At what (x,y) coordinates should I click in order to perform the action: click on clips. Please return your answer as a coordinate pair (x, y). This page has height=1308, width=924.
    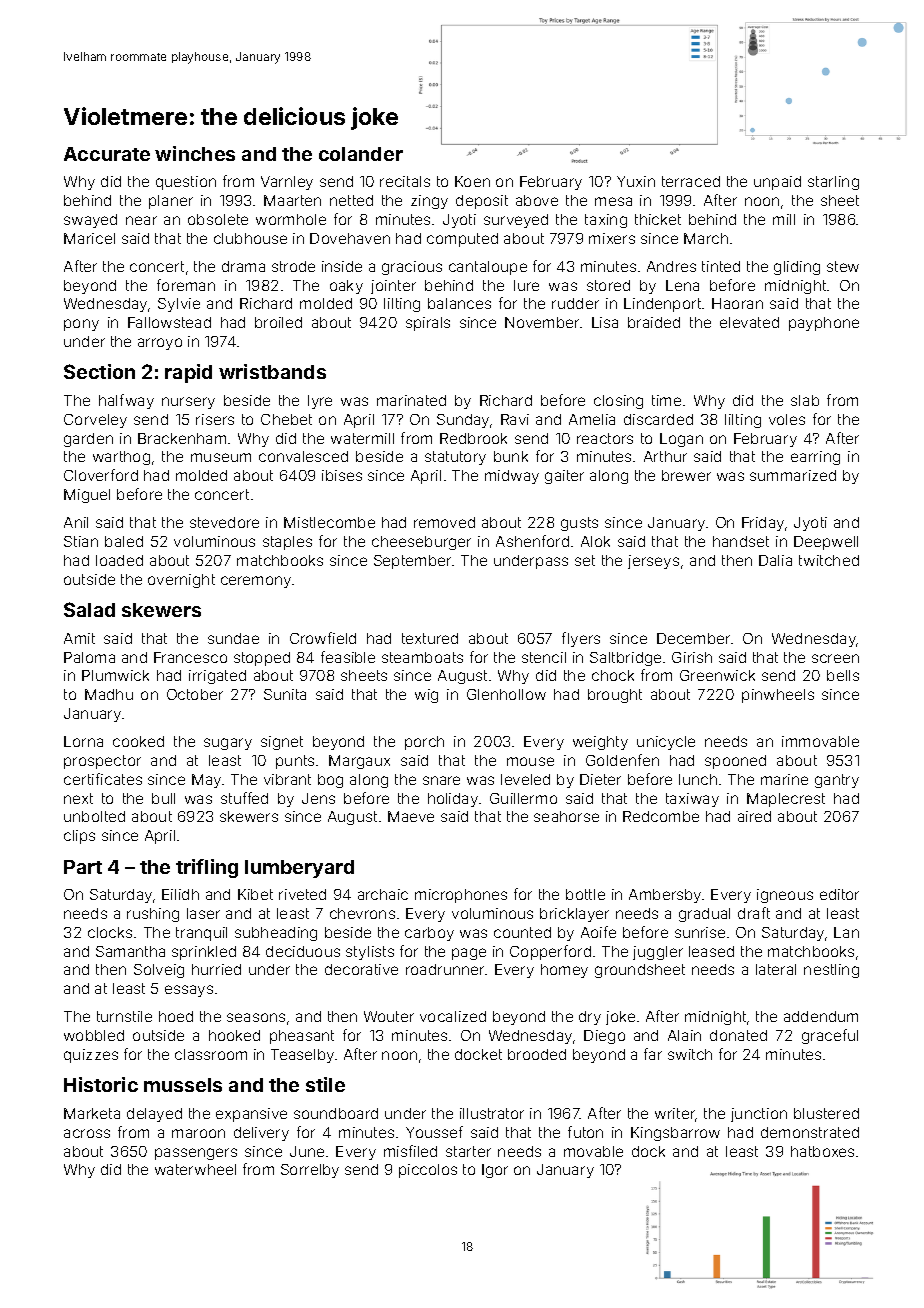
    Looking at the image, I should click on (79, 837).
